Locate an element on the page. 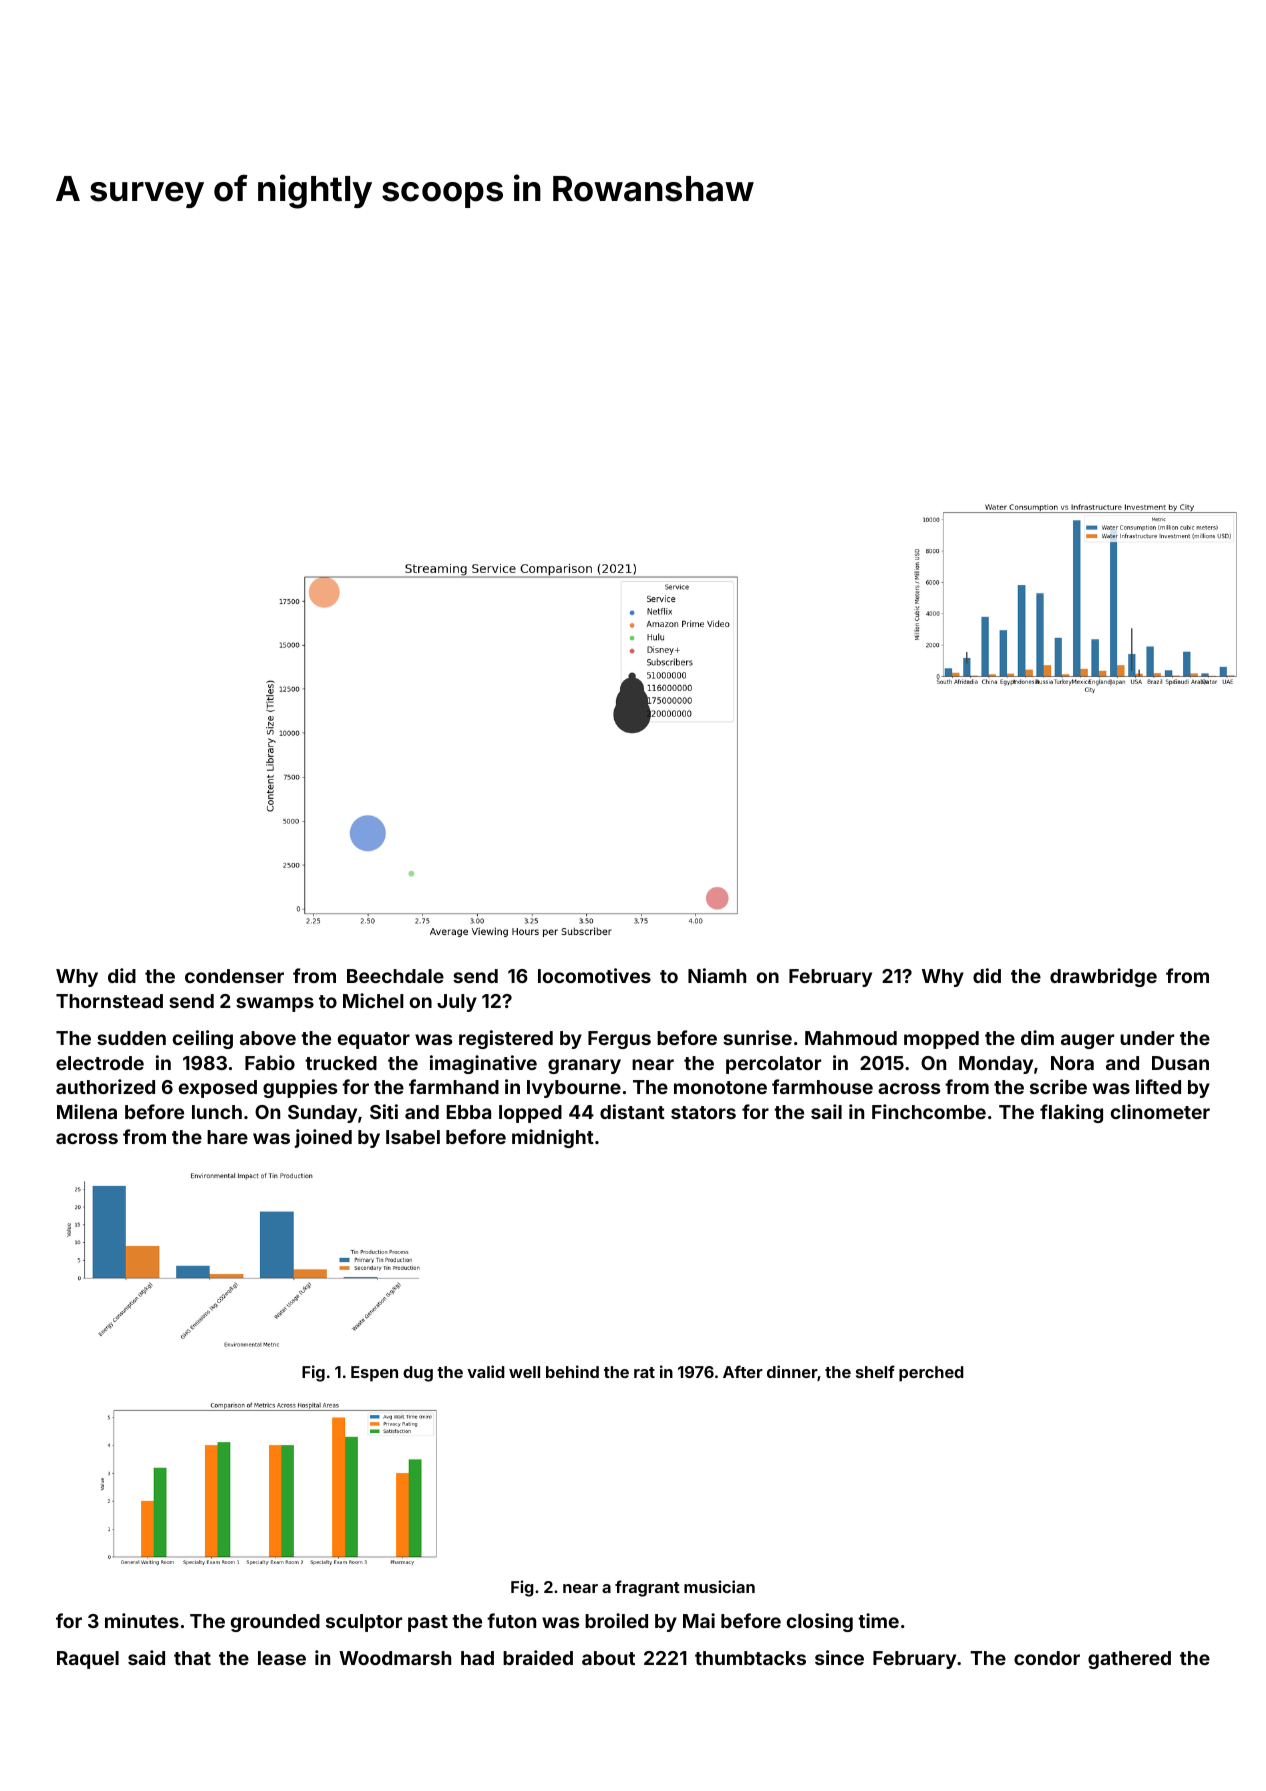 The image size is (1266, 1791). shelf is located at coordinates (875, 1371).
